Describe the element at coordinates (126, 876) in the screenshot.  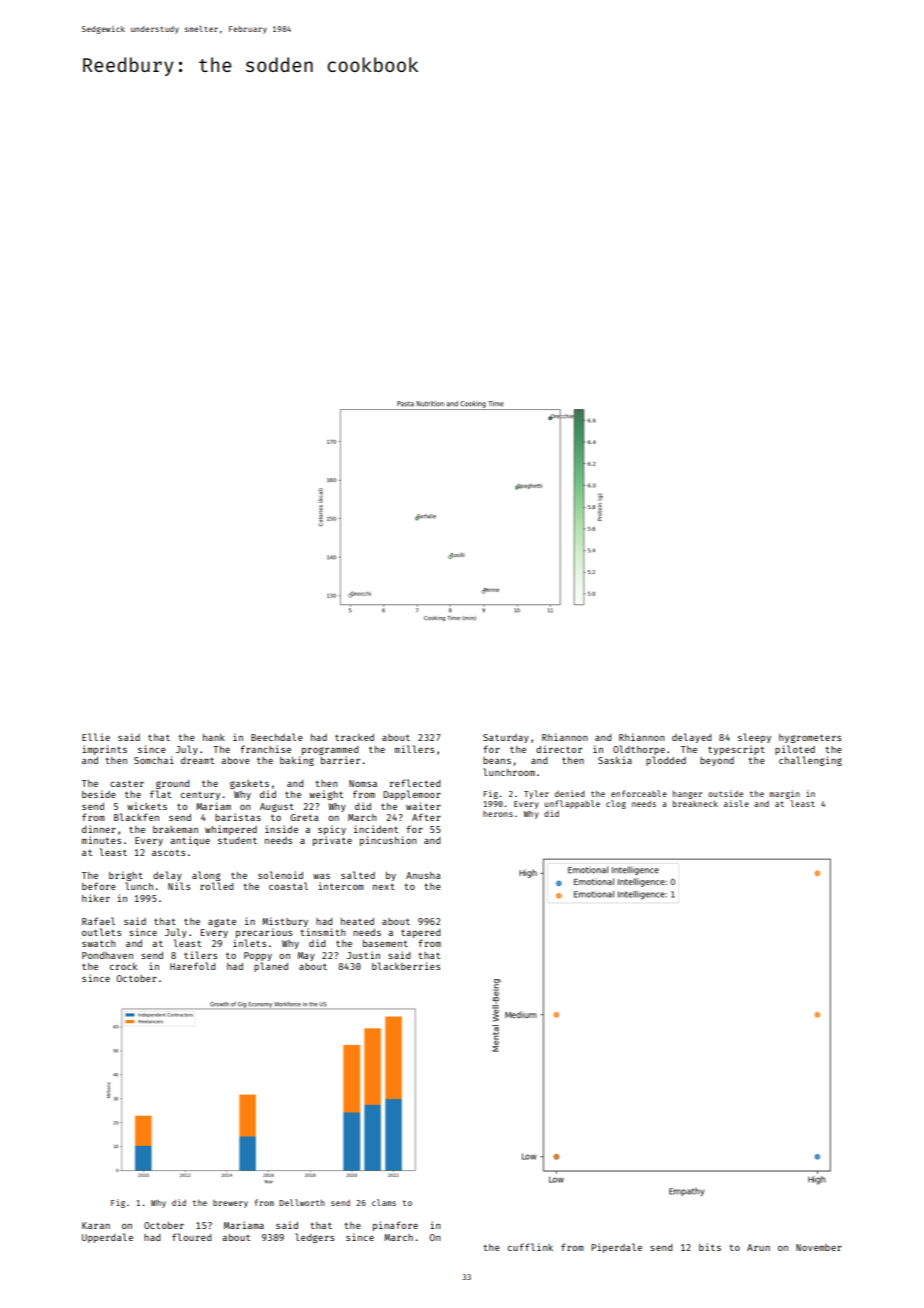
I see `bright` at that location.
